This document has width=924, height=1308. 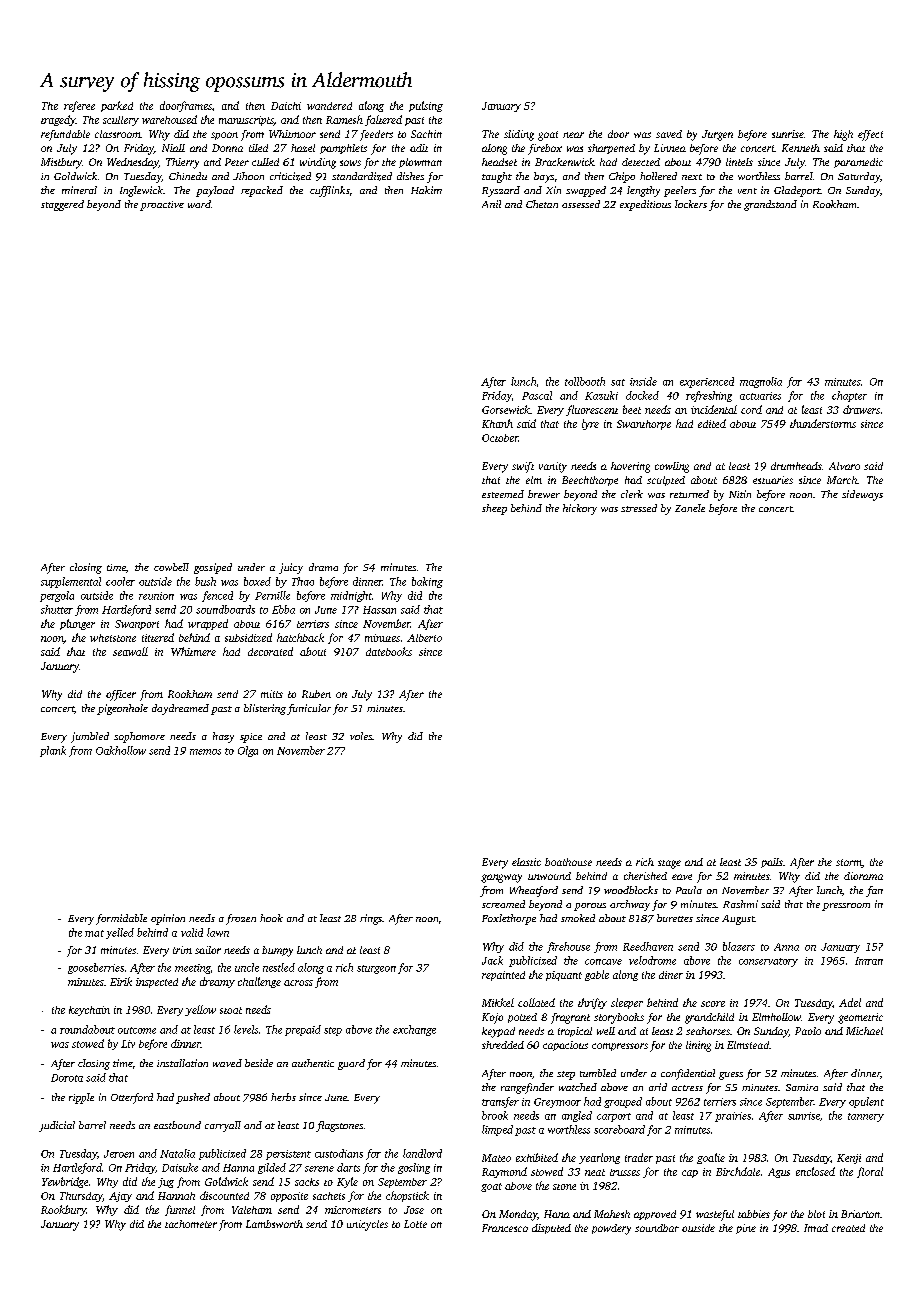 What do you see at coordinates (424, 638) in the document?
I see `Alberto` at bounding box center [424, 638].
